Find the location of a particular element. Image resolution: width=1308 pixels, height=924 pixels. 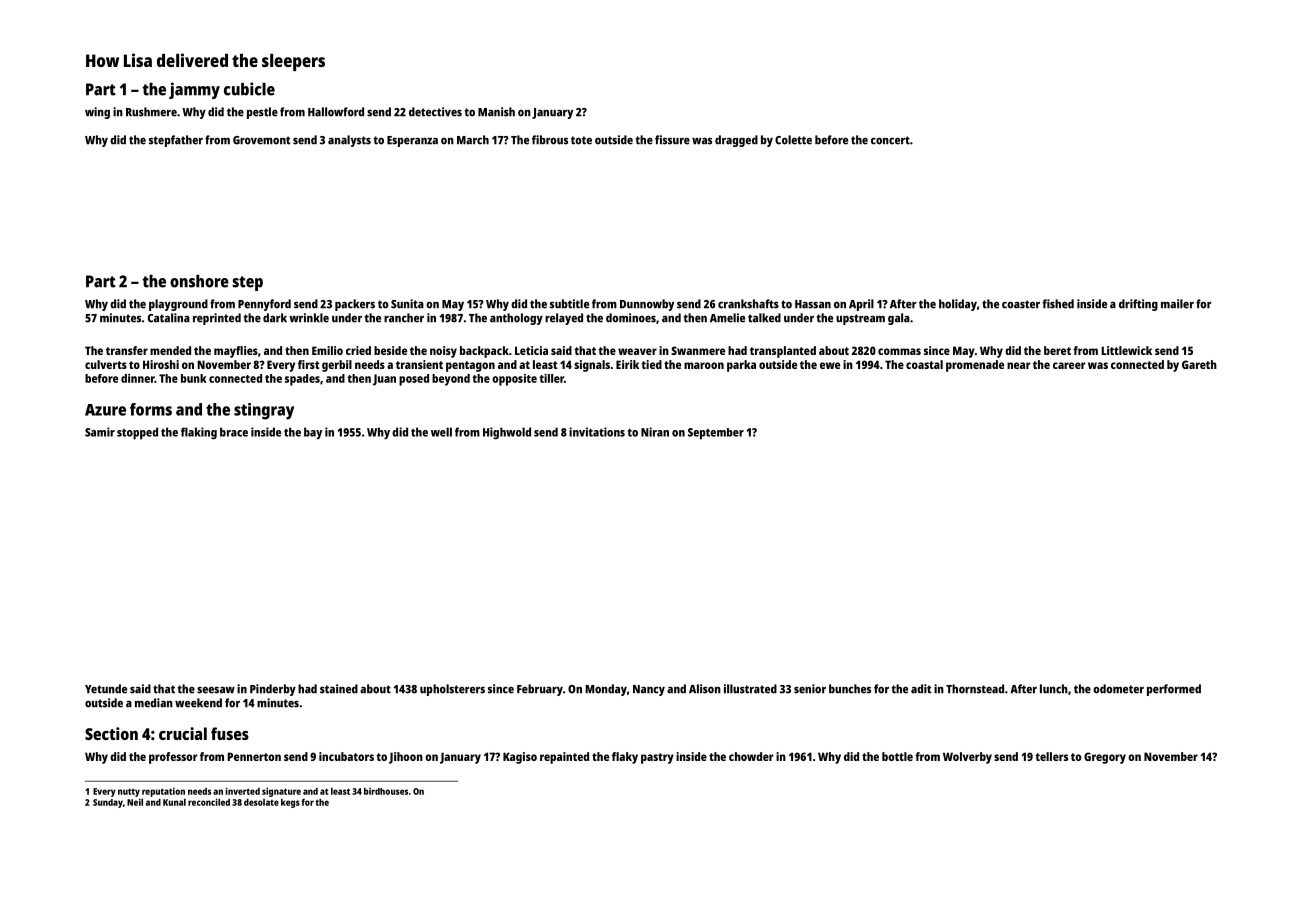

fished is located at coordinates (1058, 304).
